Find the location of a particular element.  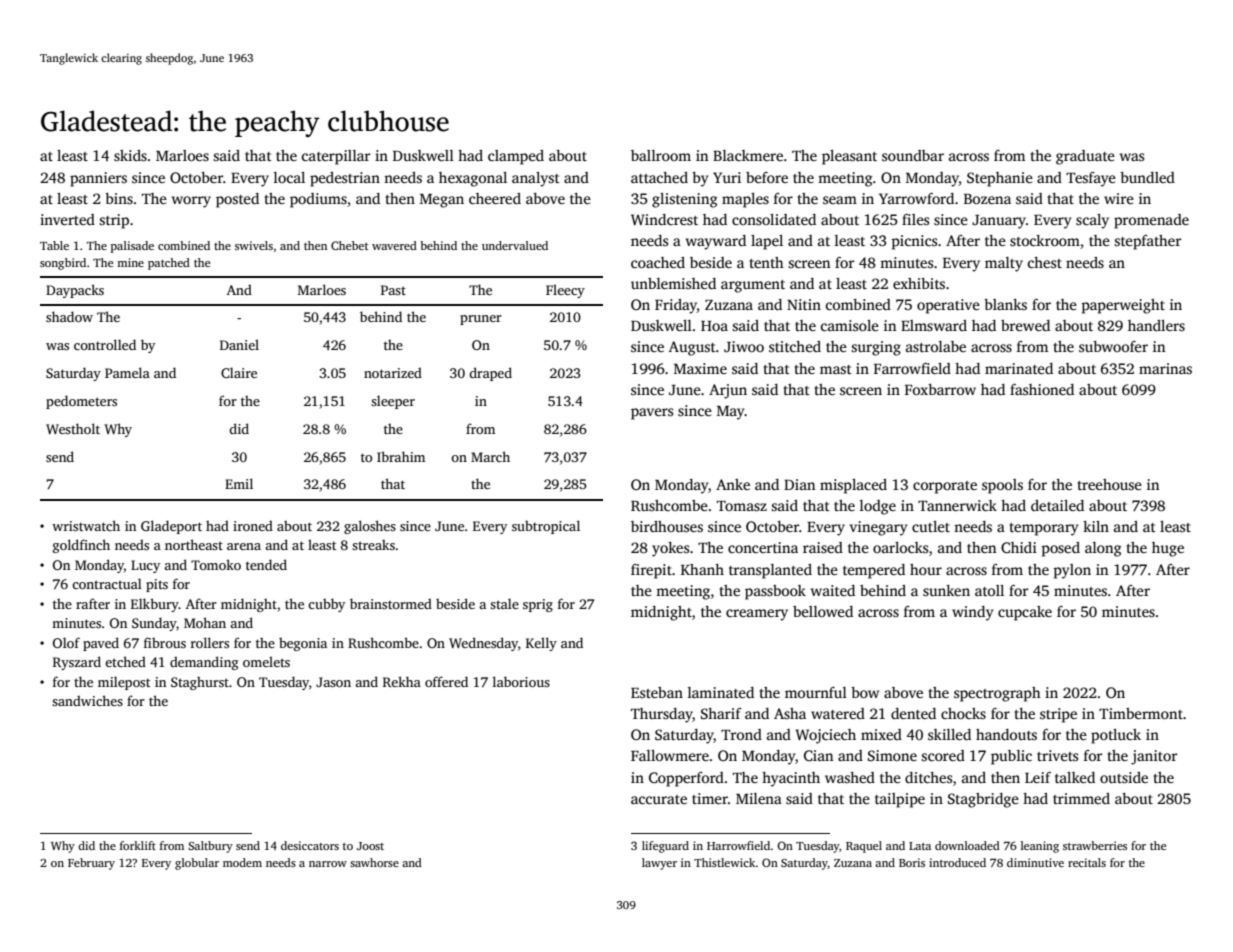

Foxbarrow is located at coordinates (940, 389).
